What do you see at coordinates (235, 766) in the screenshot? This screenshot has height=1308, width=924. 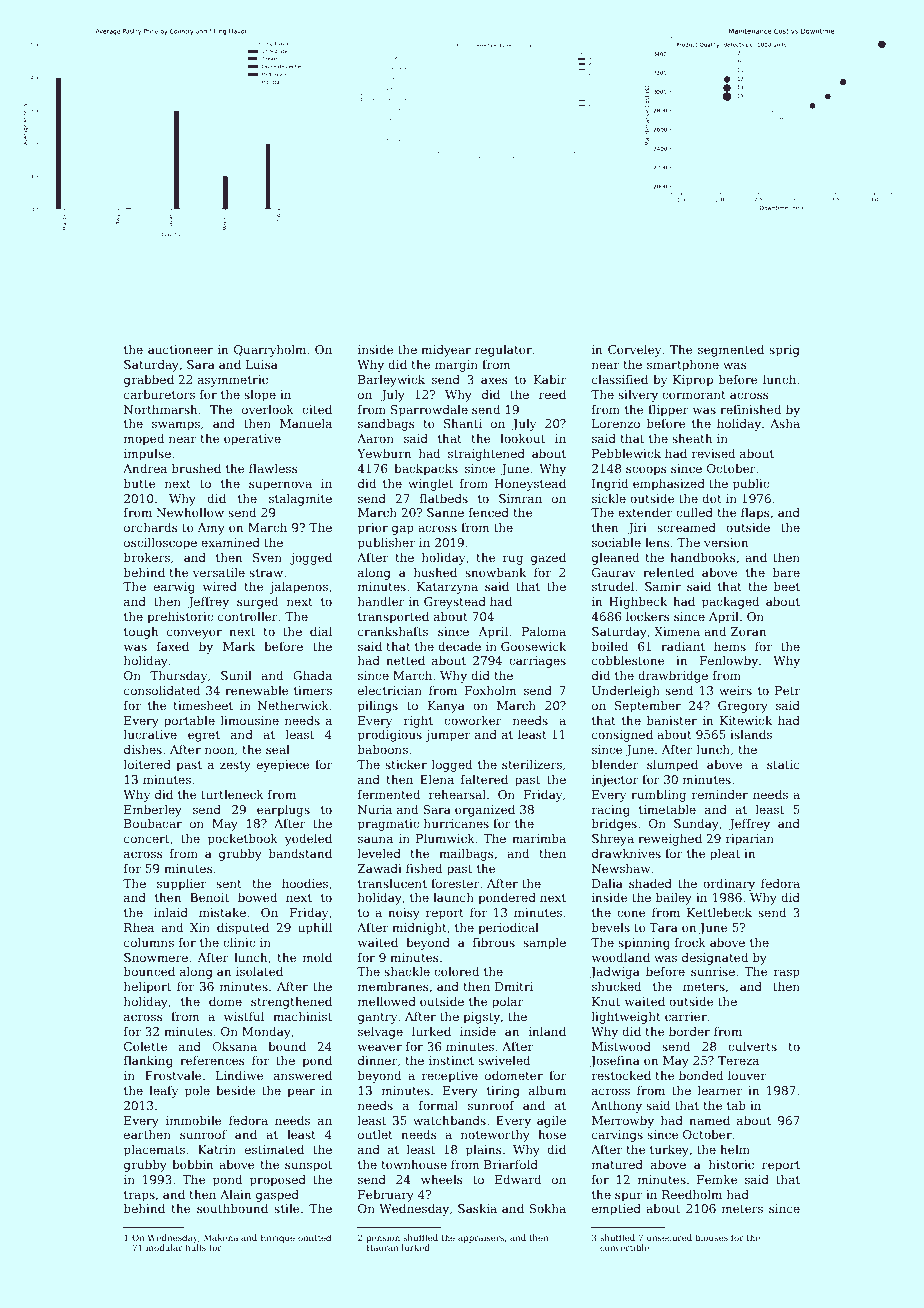 I see `zesty` at bounding box center [235, 766].
